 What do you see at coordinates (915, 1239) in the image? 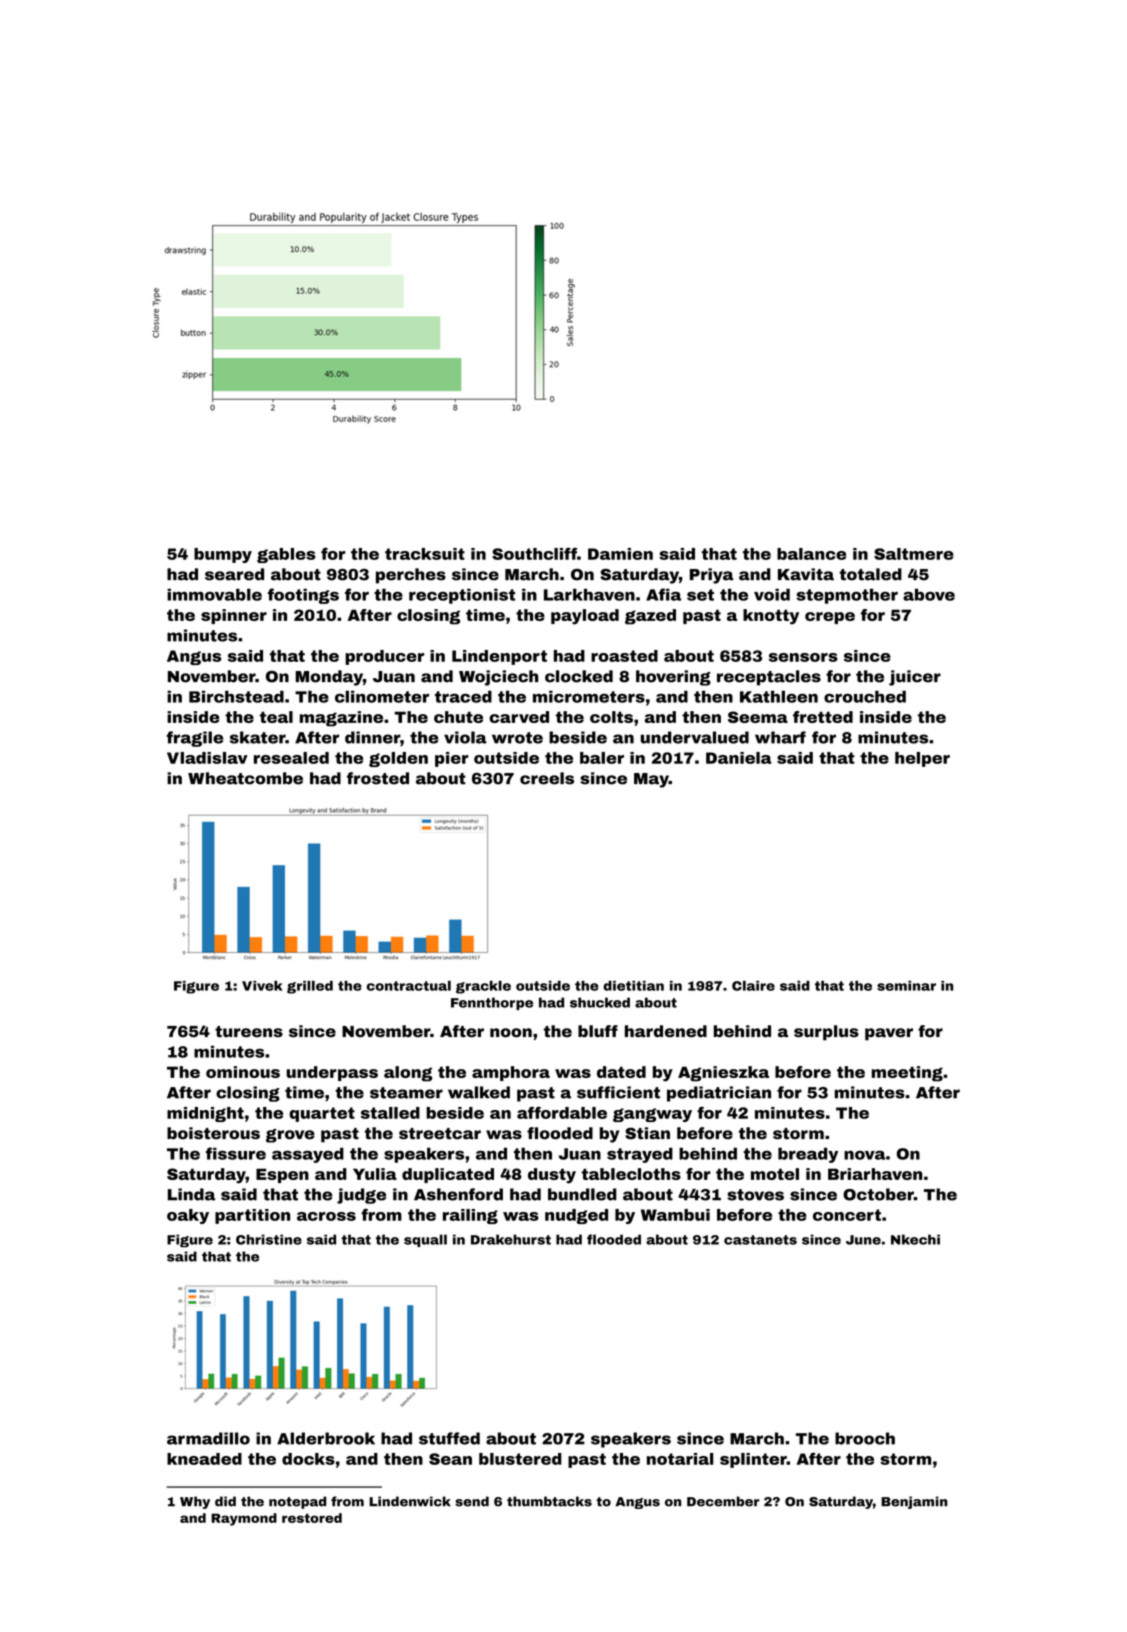
I see `Nkechi` at bounding box center [915, 1239].
